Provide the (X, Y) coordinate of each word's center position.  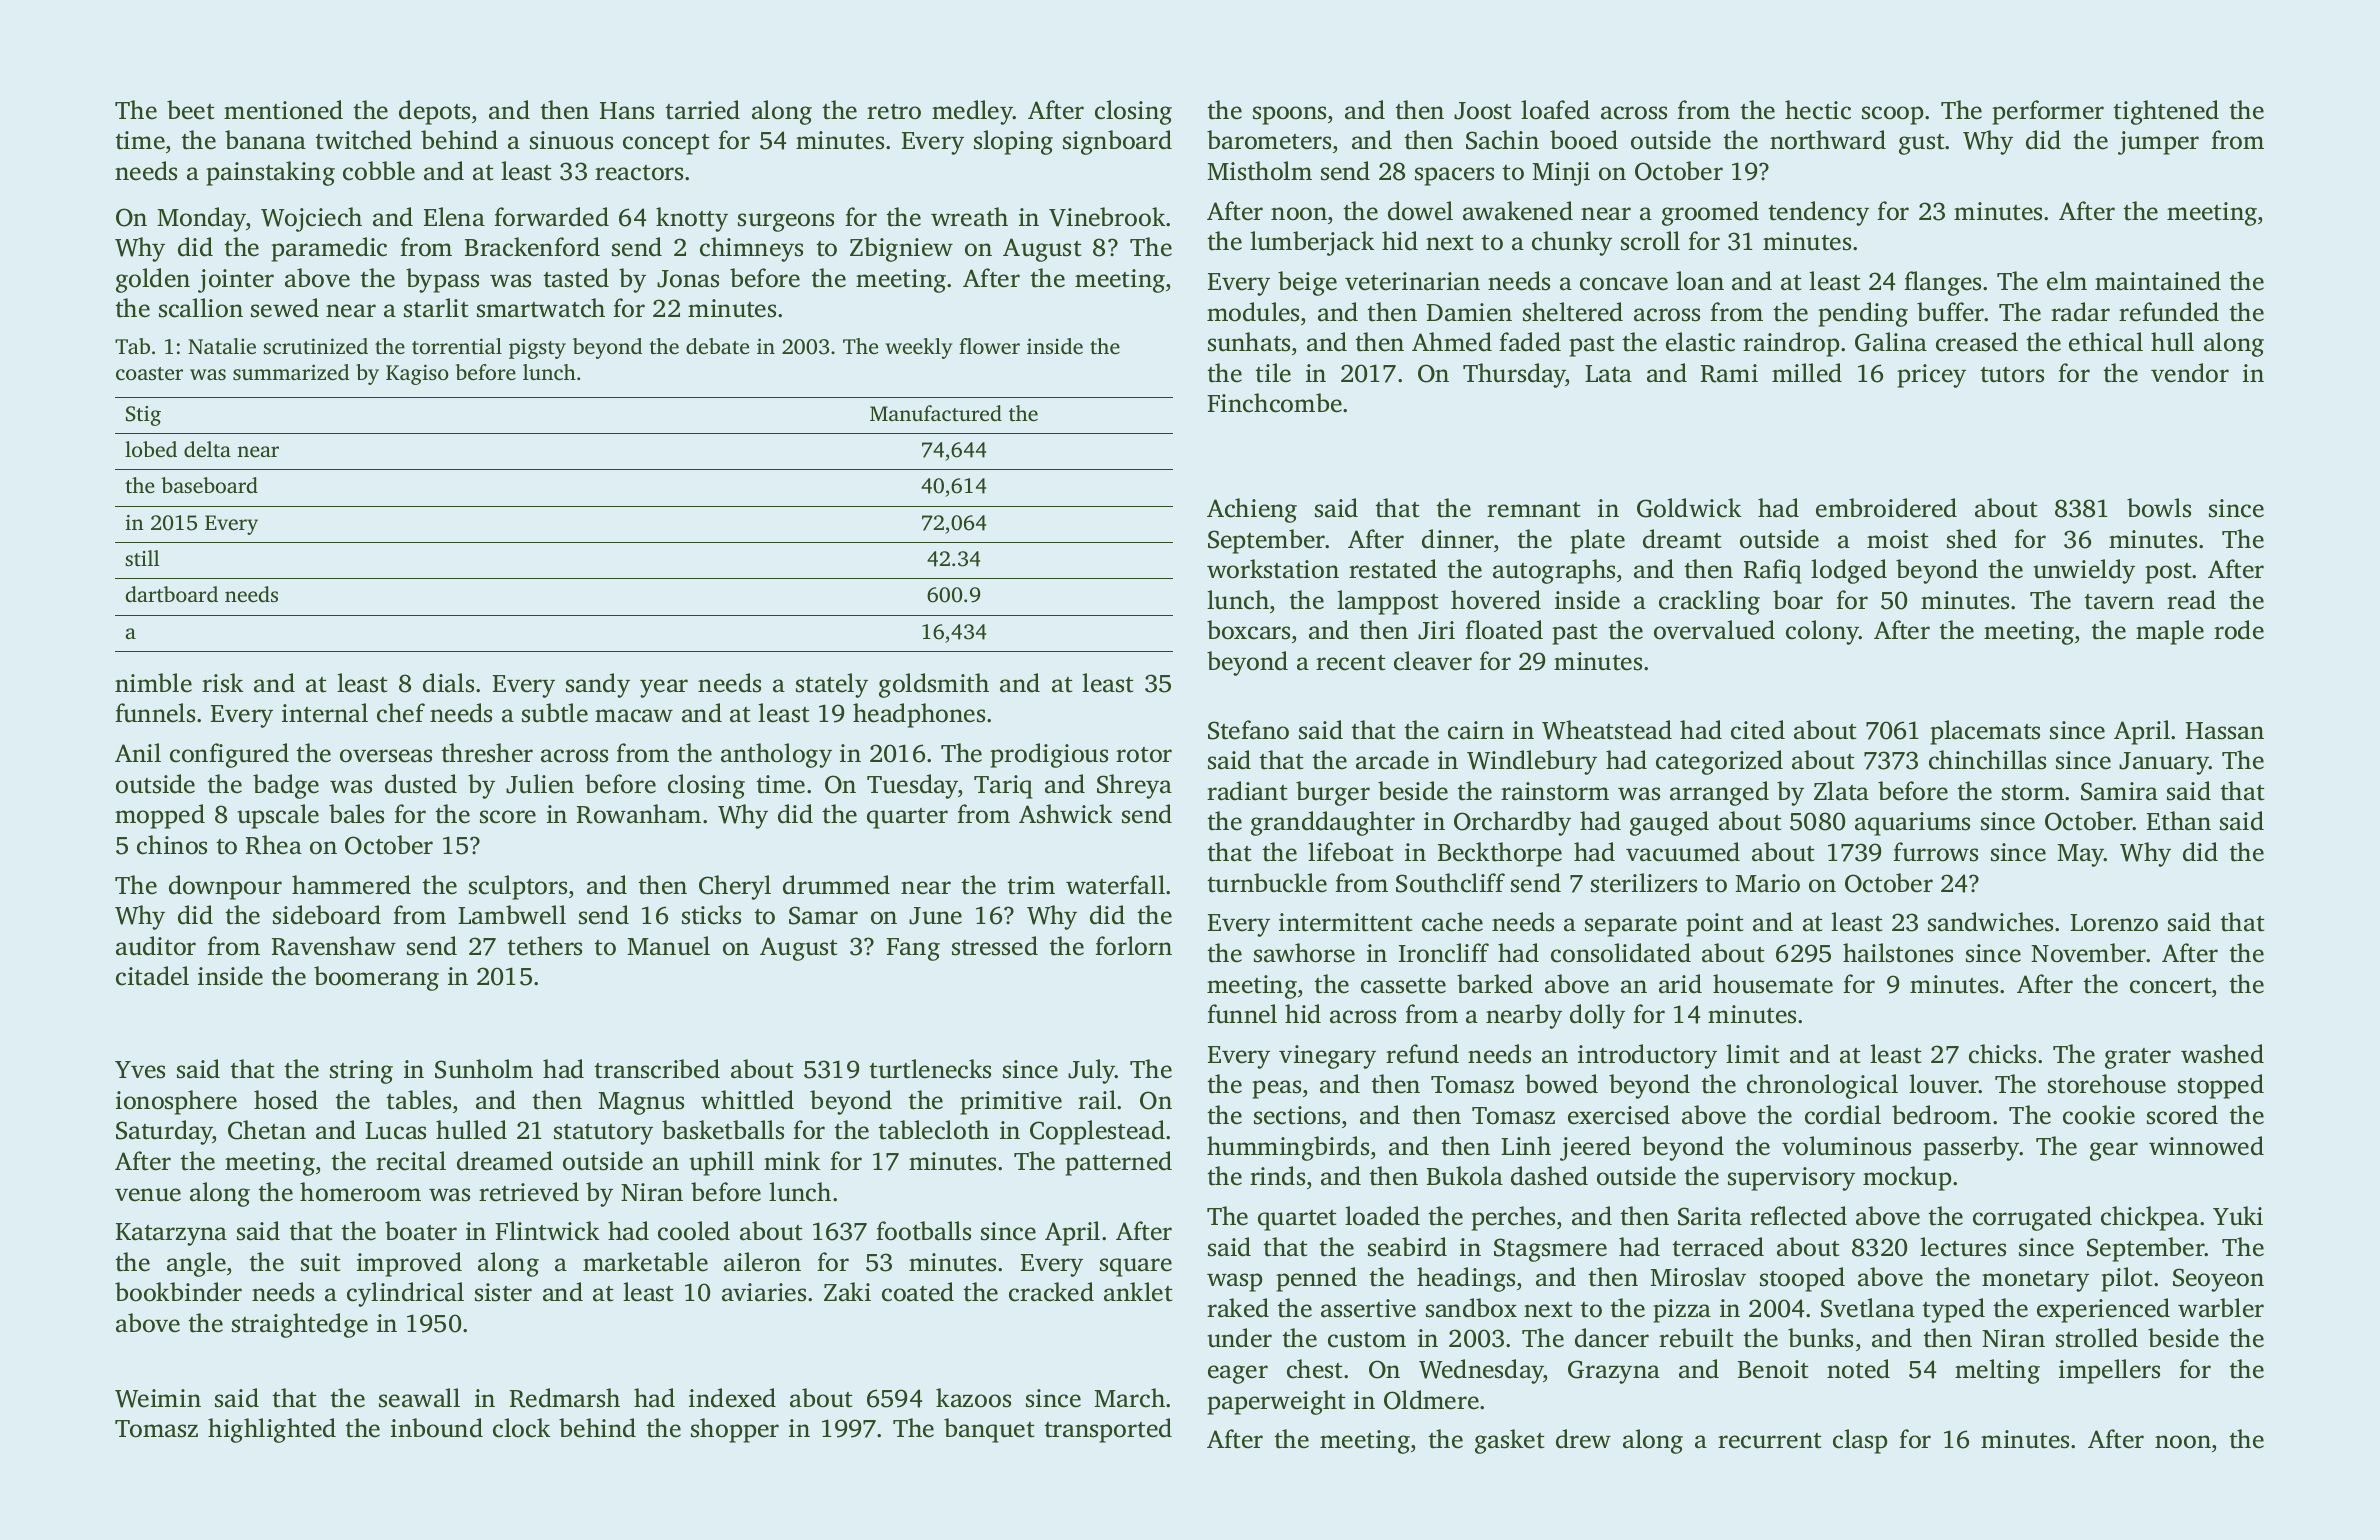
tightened (2166, 112)
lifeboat (1350, 852)
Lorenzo (2114, 923)
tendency (1818, 213)
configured (229, 755)
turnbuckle (1267, 883)
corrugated (2032, 1218)
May (2081, 855)
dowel (1420, 211)
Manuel (668, 946)
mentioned (283, 110)
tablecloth (933, 1130)
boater (421, 1231)
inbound (437, 1428)
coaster (149, 373)
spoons (1289, 115)
